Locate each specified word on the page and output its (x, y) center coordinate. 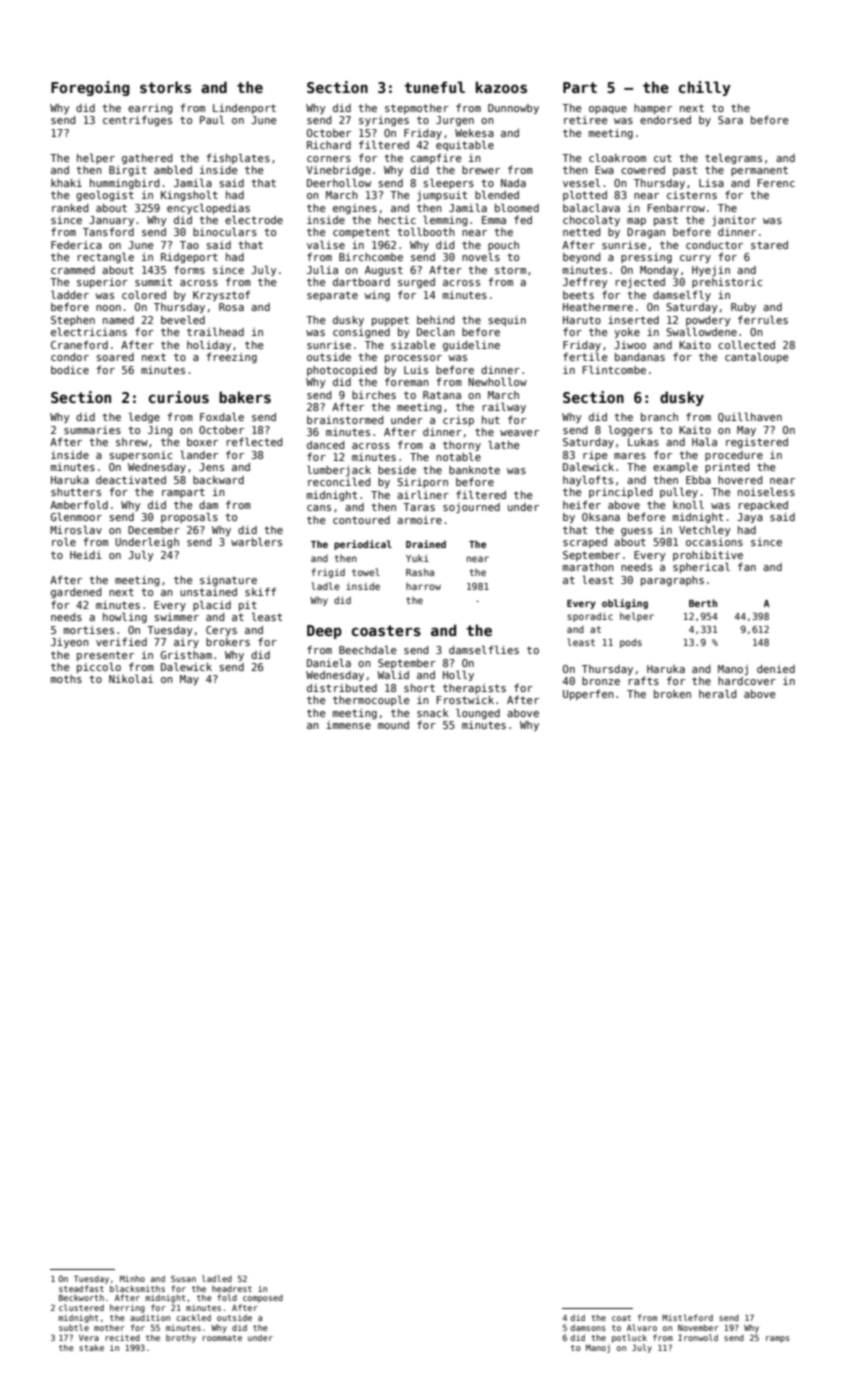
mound (393, 725)
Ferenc (776, 183)
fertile (585, 356)
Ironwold (698, 1337)
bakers (245, 397)
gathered (147, 159)
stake (91, 1347)
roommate (222, 1338)
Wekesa (474, 133)
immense (348, 725)
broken (672, 694)
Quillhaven (750, 417)
